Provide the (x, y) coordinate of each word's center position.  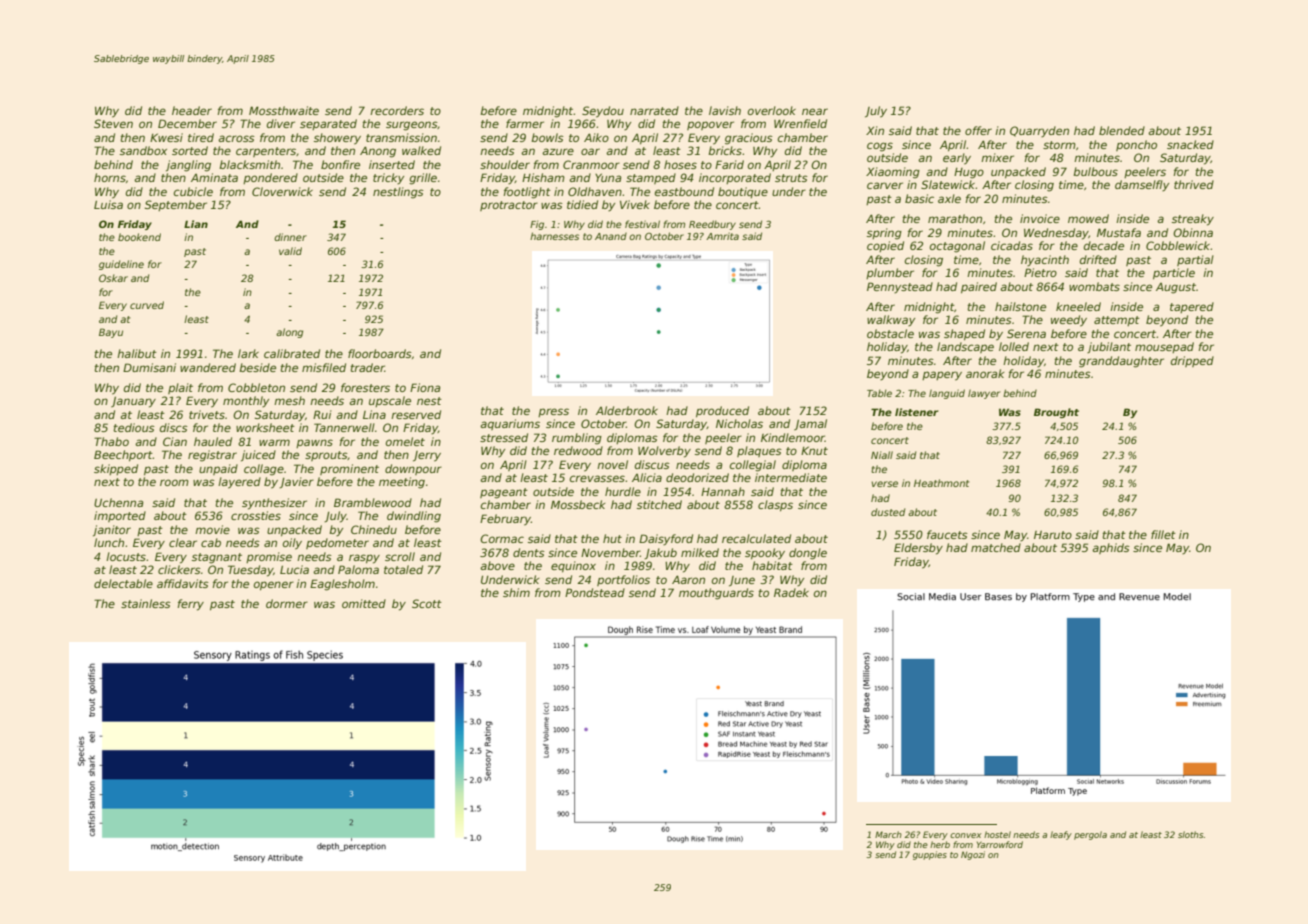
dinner (290, 237)
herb (940, 844)
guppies (930, 855)
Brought (1056, 413)
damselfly (1142, 186)
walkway (891, 321)
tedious (134, 427)
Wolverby (664, 452)
